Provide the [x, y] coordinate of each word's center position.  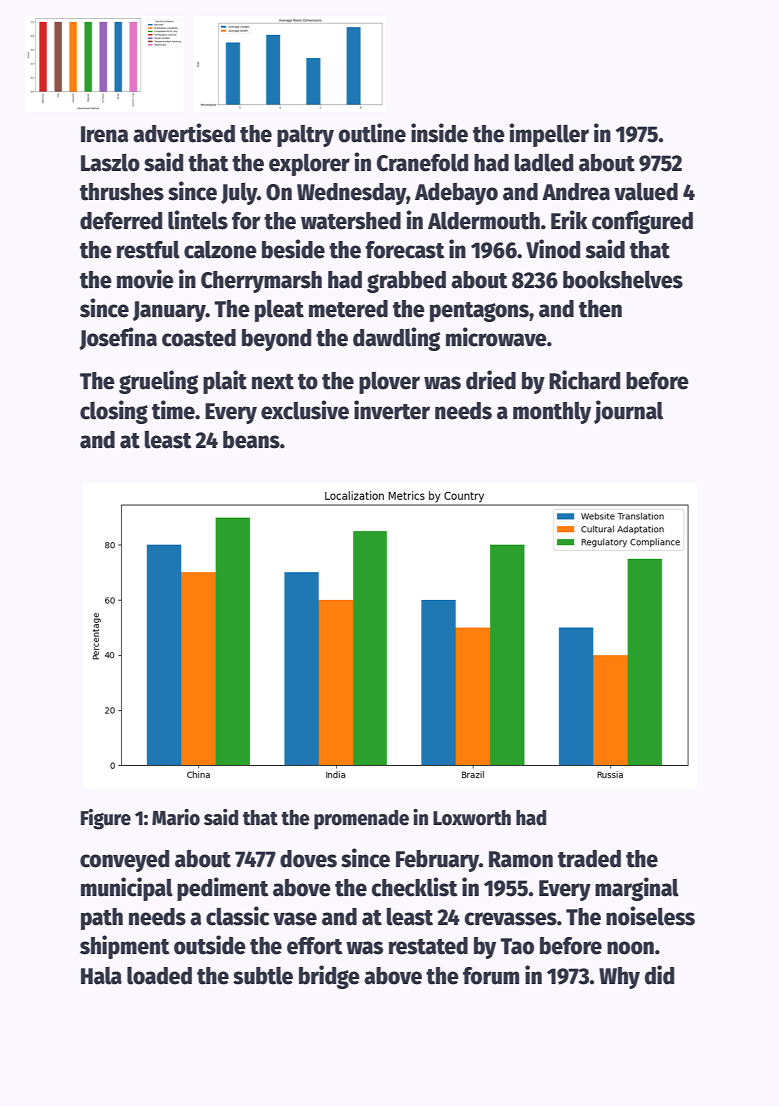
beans [251, 440]
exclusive [305, 410]
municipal [127, 889]
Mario [176, 817]
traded [589, 859]
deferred [121, 221]
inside [439, 133]
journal [628, 412]
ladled [544, 162]
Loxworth [472, 818]
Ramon [521, 859]
